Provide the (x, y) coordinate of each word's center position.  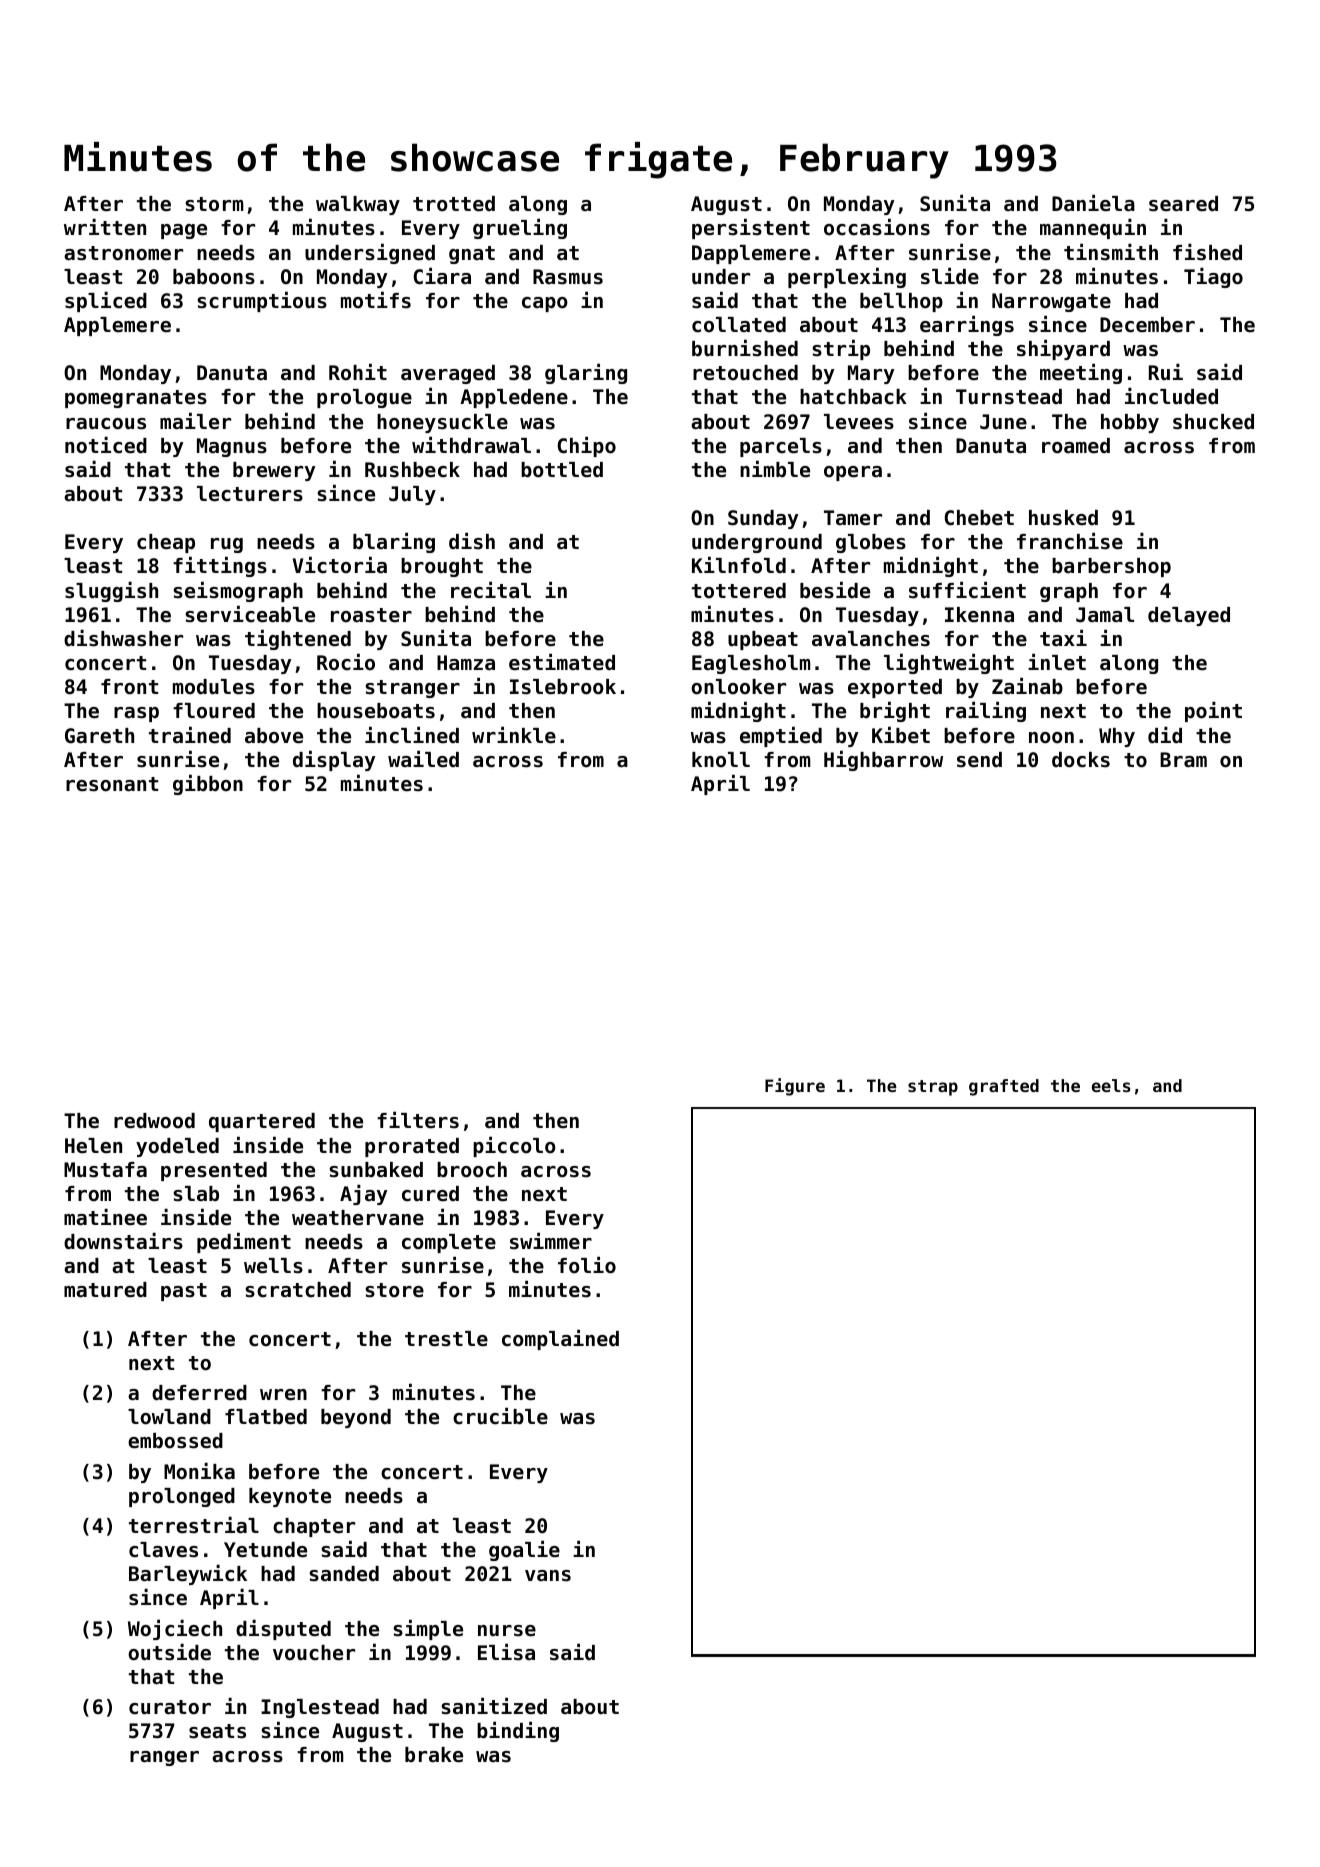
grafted (1004, 1087)
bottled (562, 470)
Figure (795, 1087)
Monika (199, 1471)
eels (1111, 1085)
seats (217, 1731)
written (105, 227)
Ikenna (979, 615)
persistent (751, 229)
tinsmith (1111, 252)
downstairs (123, 1241)
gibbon (208, 785)
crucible (500, 1416)
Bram (1183, 760)
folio (587, 1265)
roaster (371, 615)
